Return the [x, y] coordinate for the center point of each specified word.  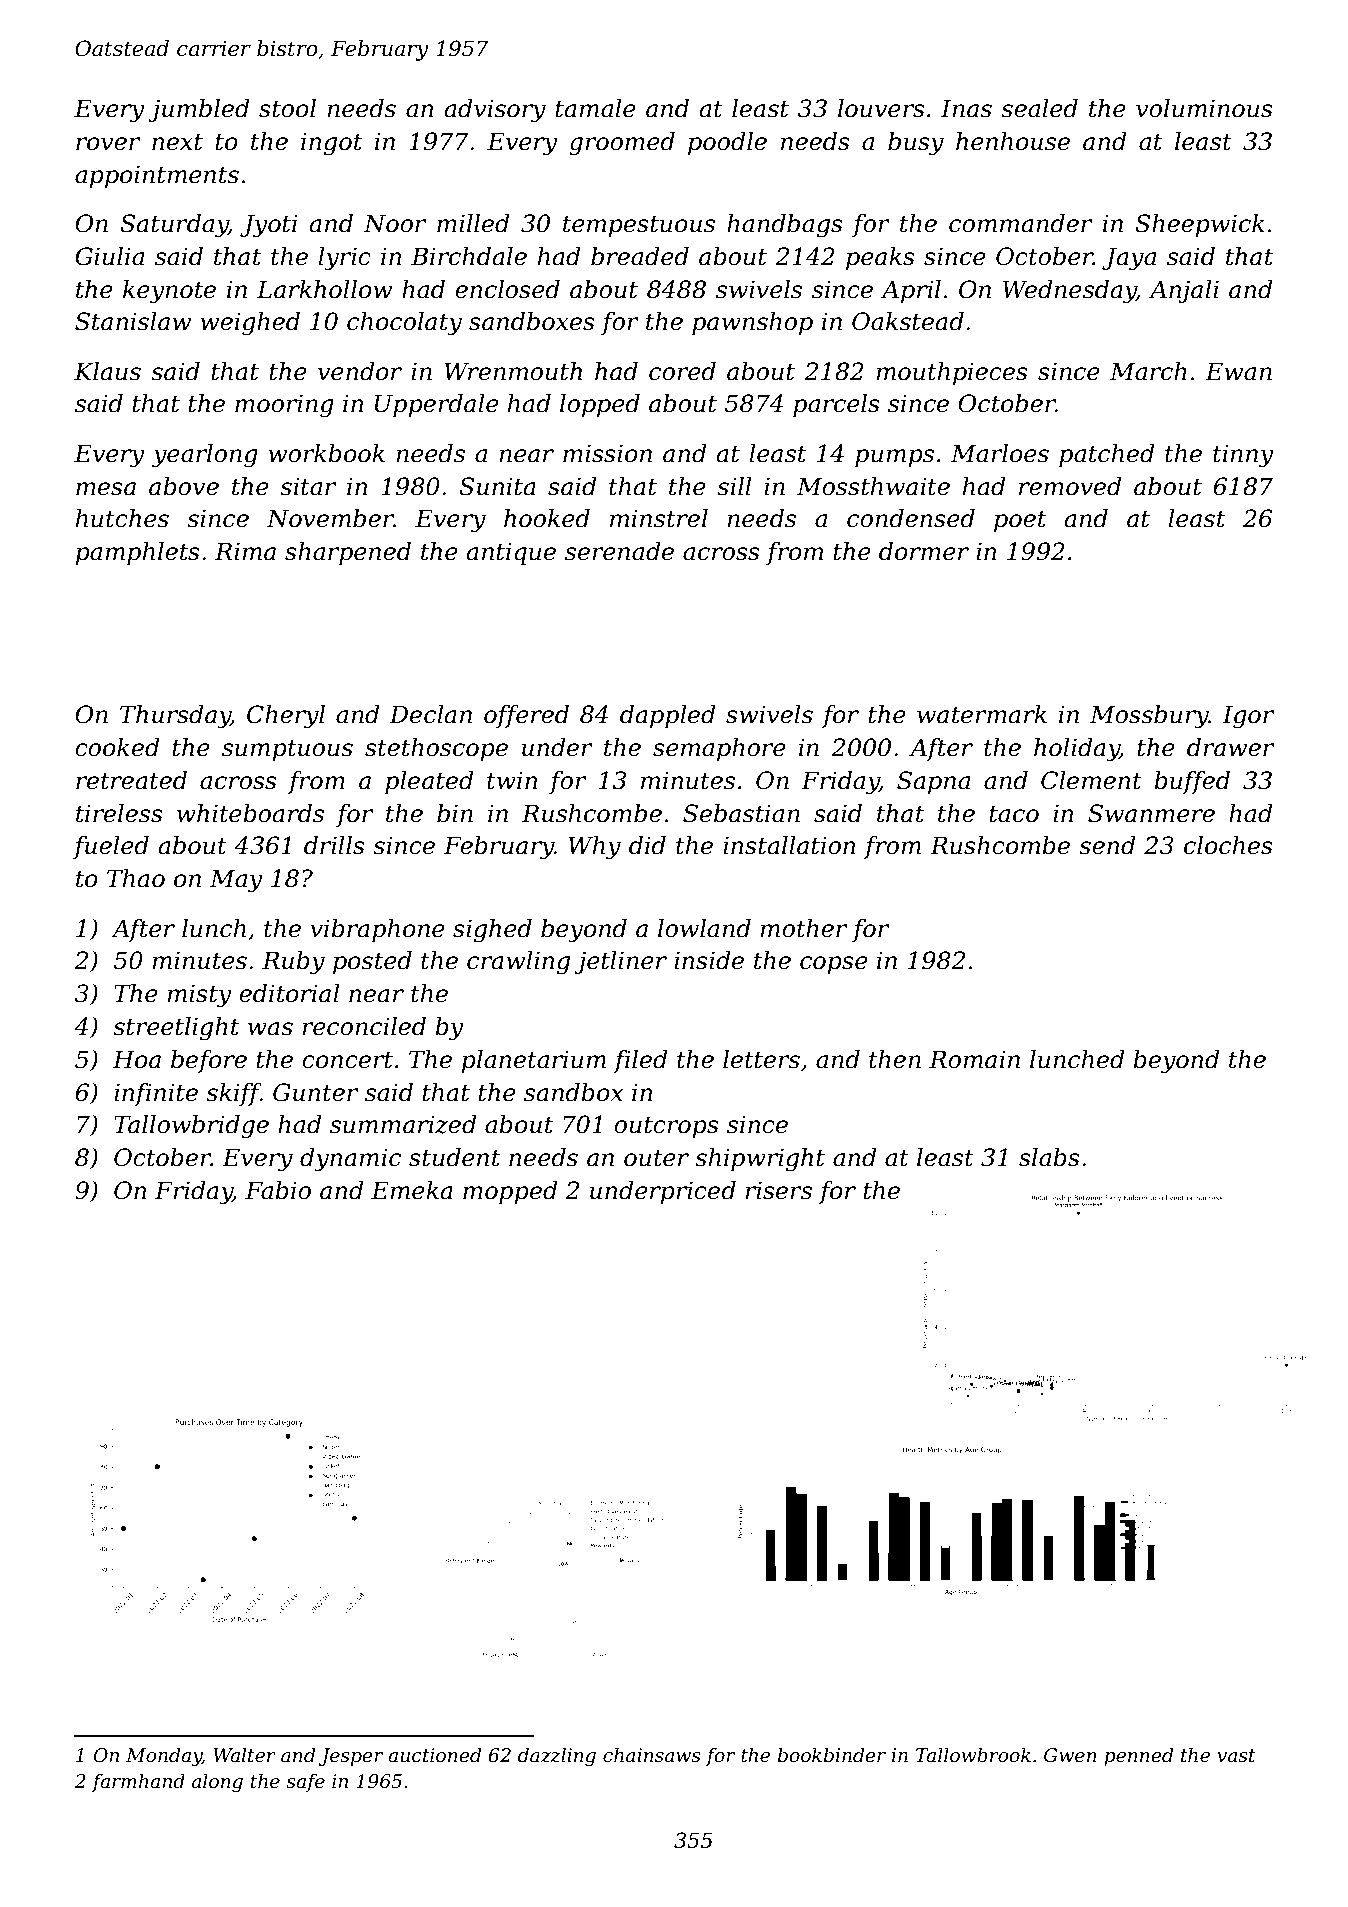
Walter [244, 1755]
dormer [924, 551]
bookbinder [832, 1755]
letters [761, 1059]
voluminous [1204, 108]
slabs [1049, 1157]
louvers [881, 108]
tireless [119, 813]
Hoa [137, 1059]
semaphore [719, 749]
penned [1138, 1756]
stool [287, 108]
